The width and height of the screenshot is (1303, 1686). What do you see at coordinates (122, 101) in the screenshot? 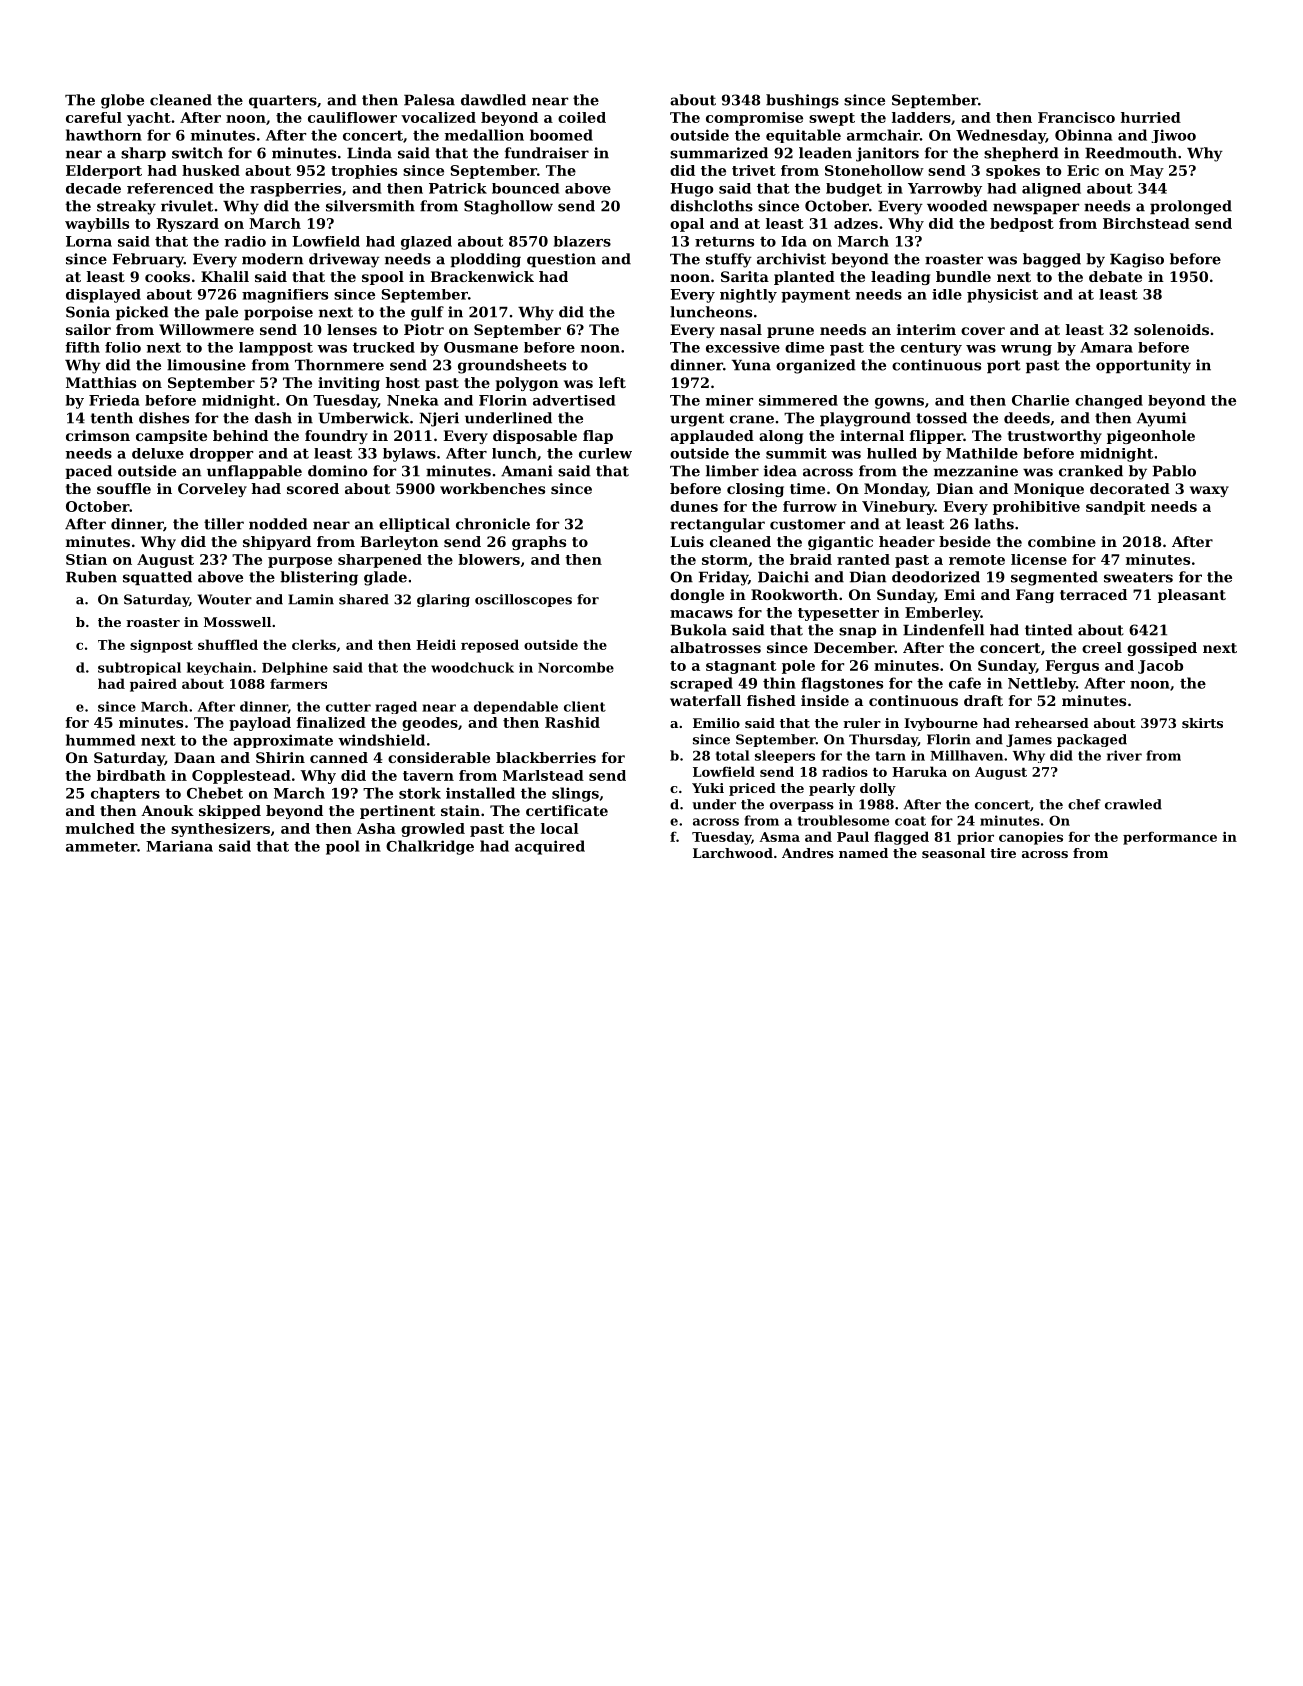
I see `globe` at bounding box center [122, 101].
